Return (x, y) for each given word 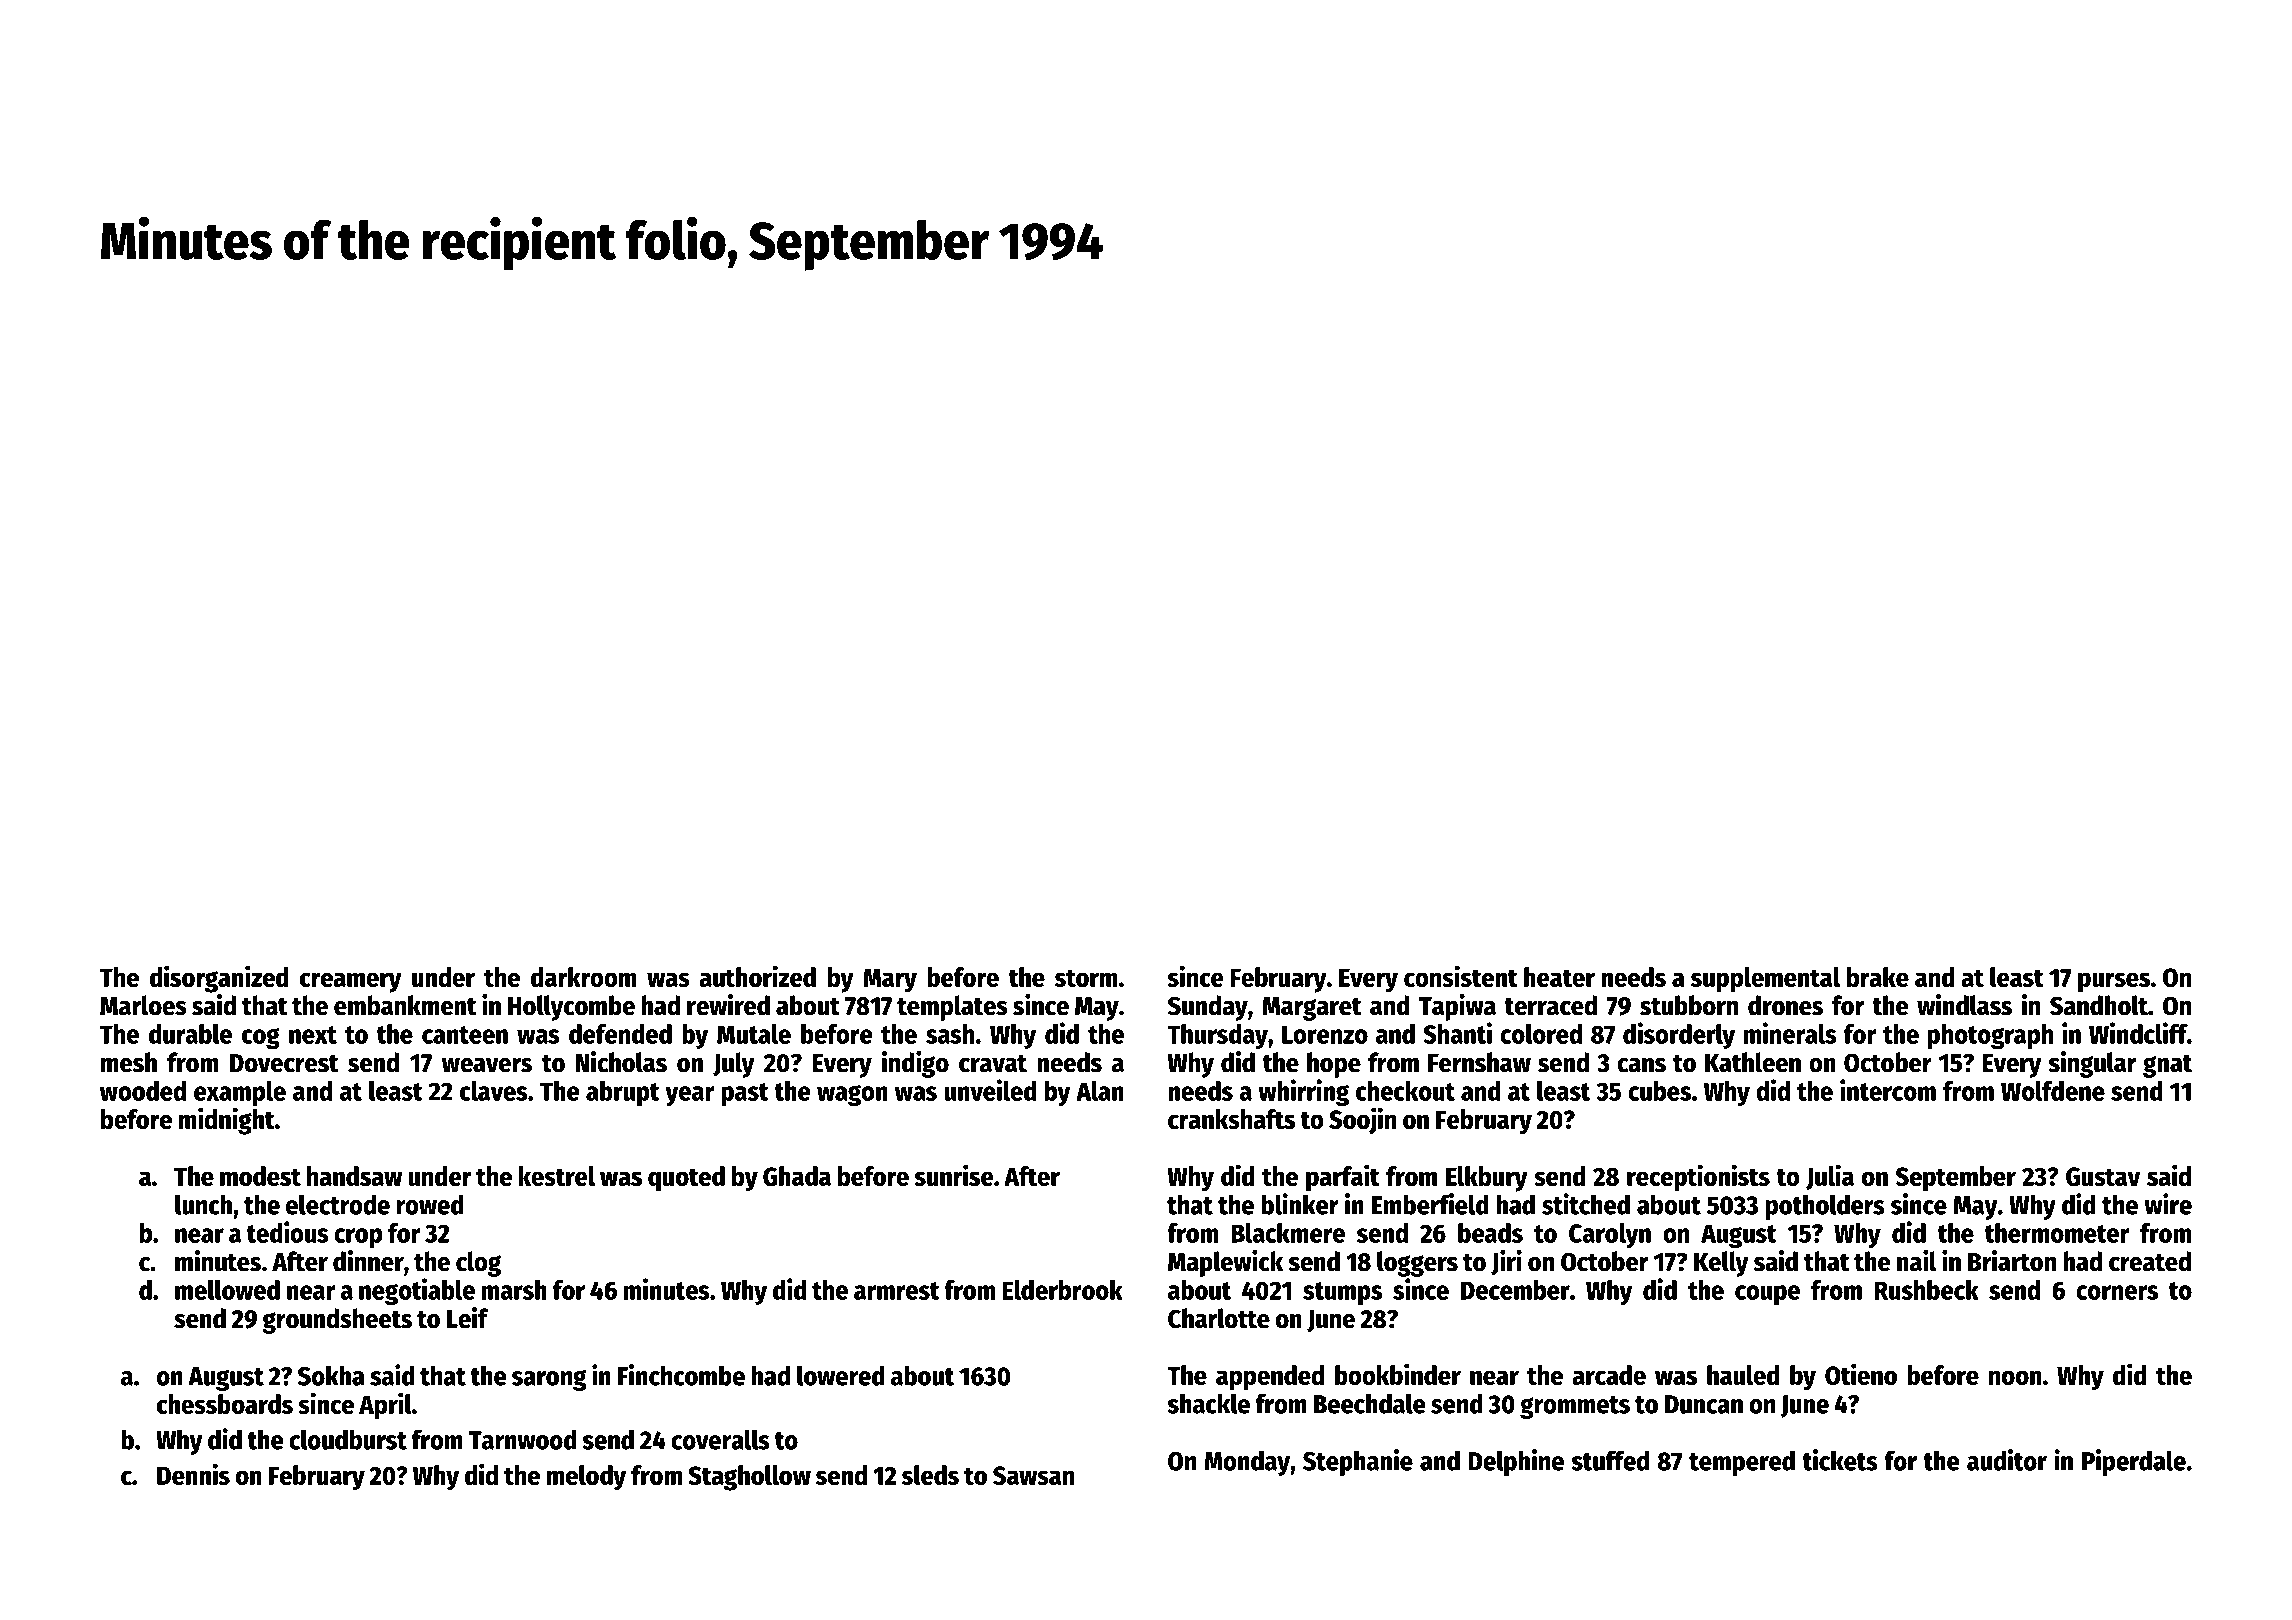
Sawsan (1033, 1475)
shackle (1208, 1403)
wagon (852, 1095)
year (689, 1096)
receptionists (1698, 1178)
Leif (468, 1318)
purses (2114, 982)
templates (952, 1008)
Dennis (193, 1474)
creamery (351, 982)
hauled (1743, 1375)
